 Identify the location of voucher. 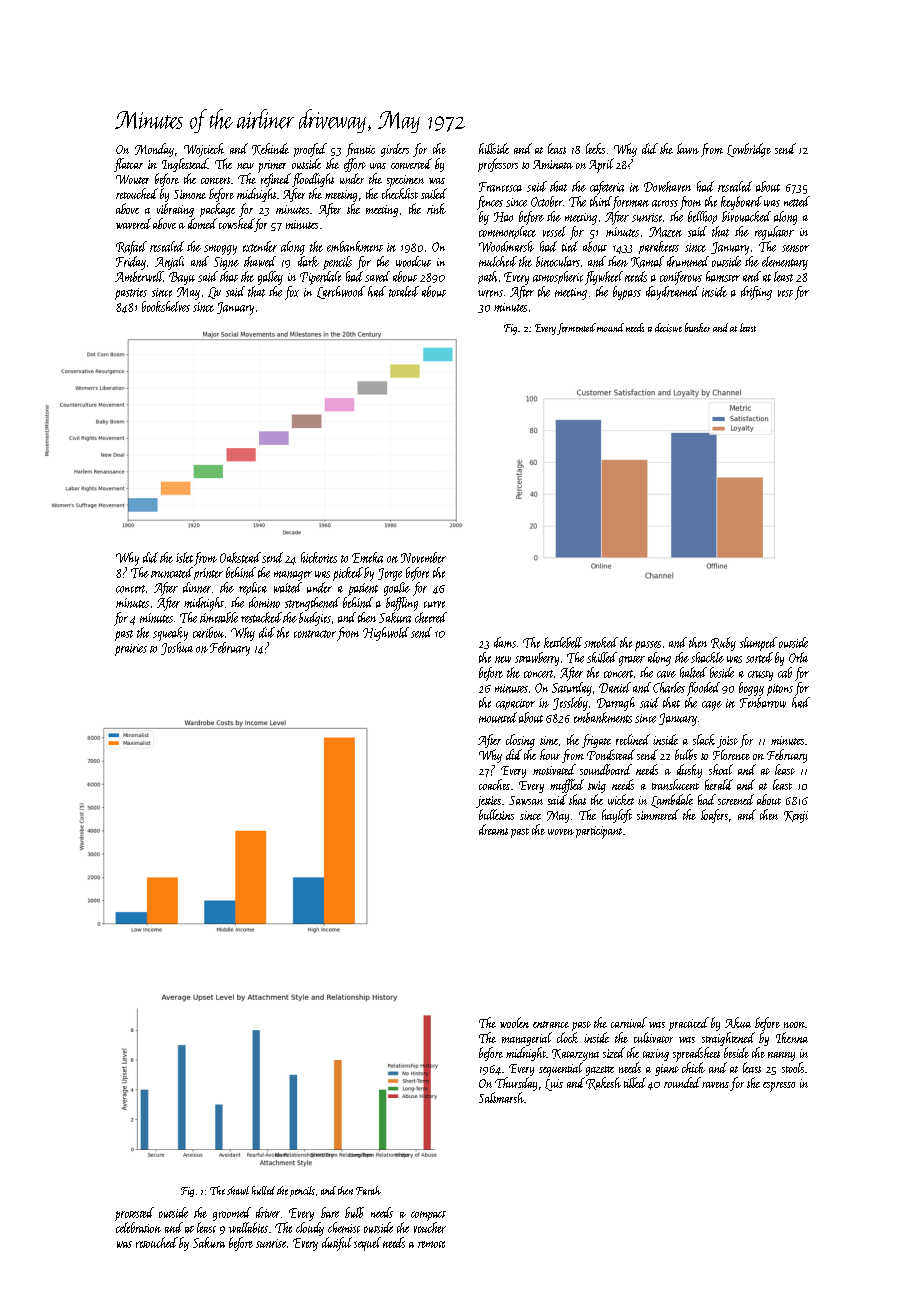
(430, 1227).
